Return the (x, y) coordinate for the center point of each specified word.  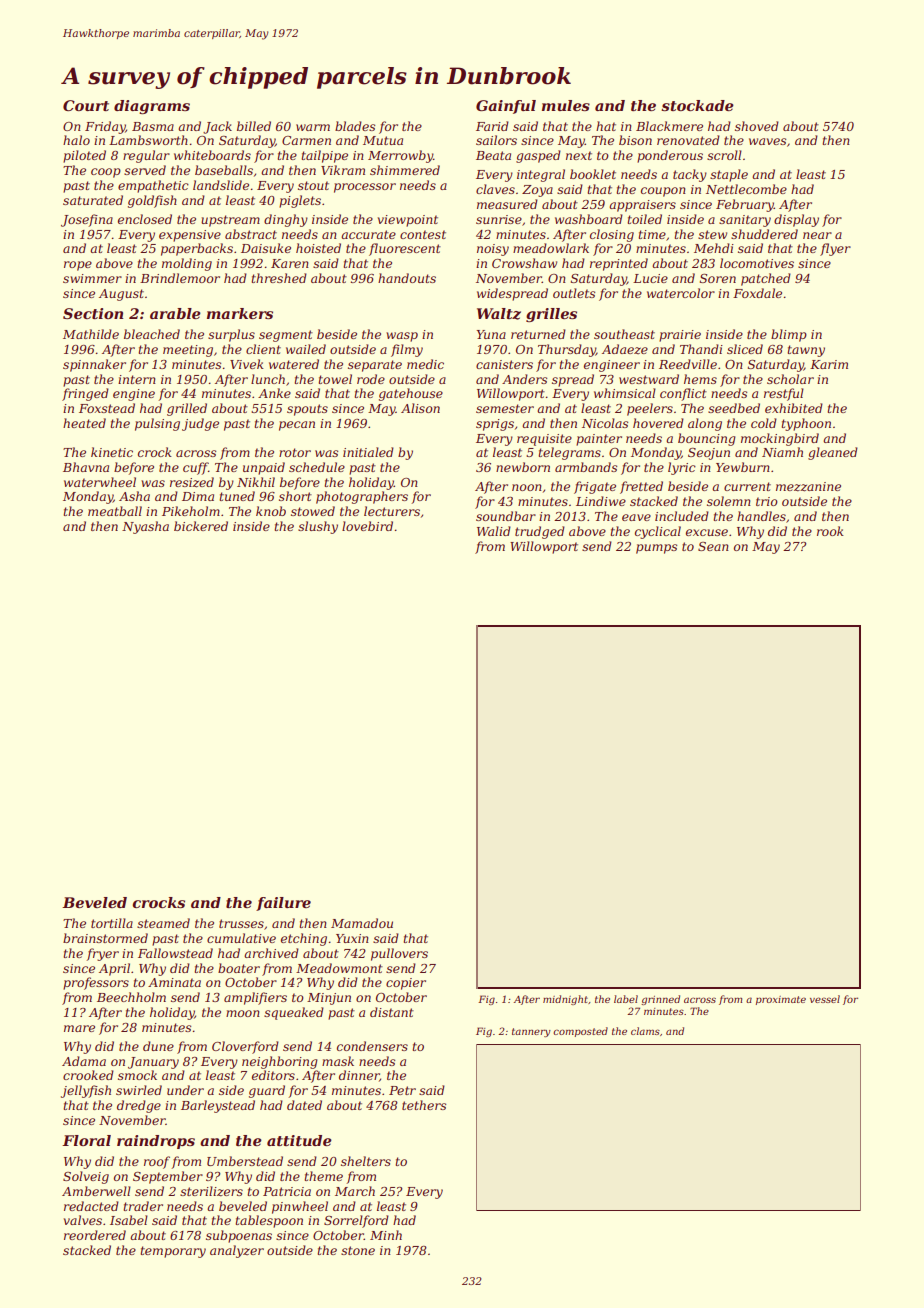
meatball (115, 511)
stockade (697, 105)
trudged (540, 532)
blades (355, 126)
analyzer (237, 1251)
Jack (217, 127)
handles (761, 516)
